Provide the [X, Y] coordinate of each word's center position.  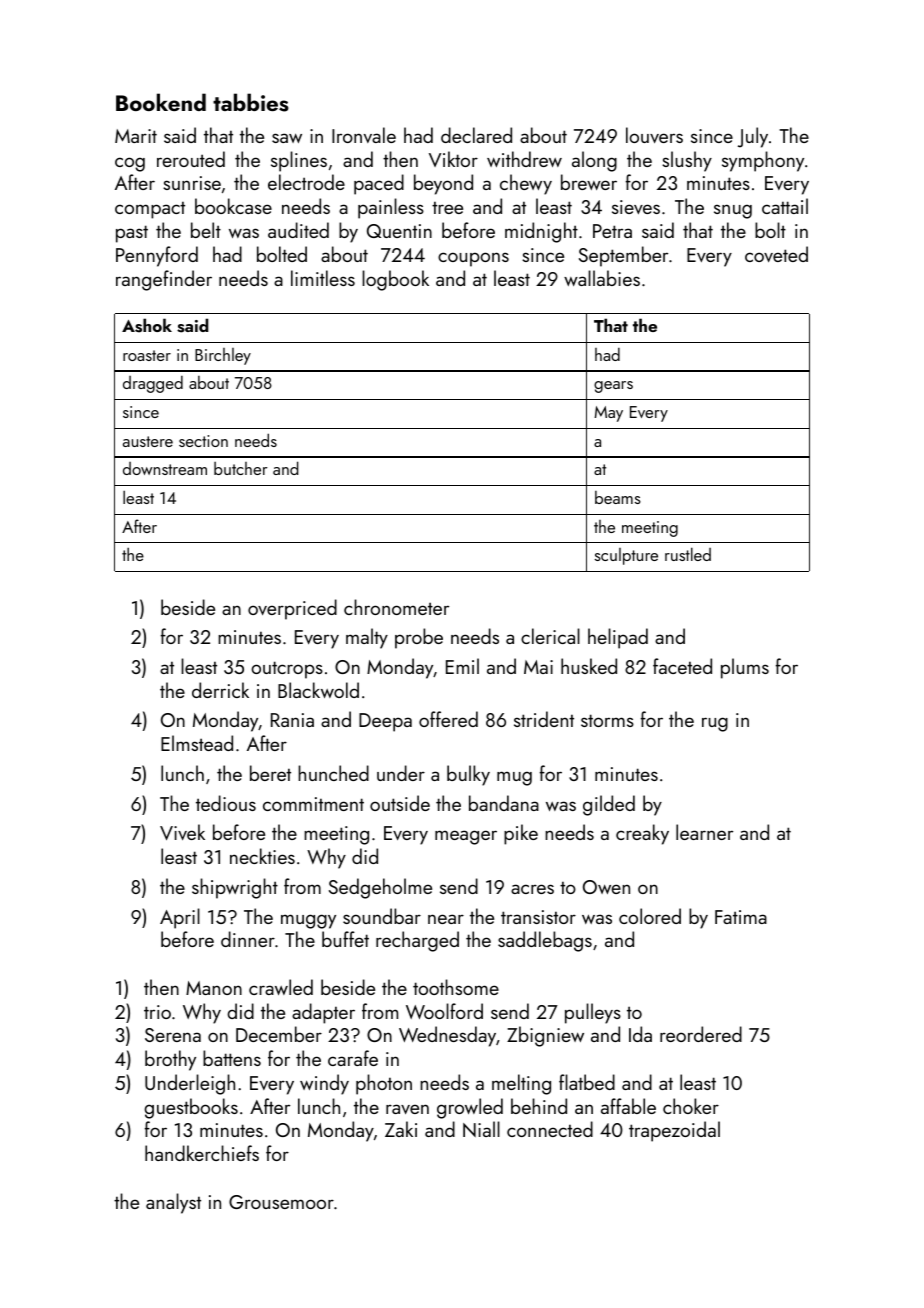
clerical [550, 636]
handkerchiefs [202, 1153]
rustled [688, 554]
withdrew [524, 159]
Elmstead [197, 743]
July [753, 137]
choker [691, 1106]
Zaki [401, 1129]
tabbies [251, 102]
